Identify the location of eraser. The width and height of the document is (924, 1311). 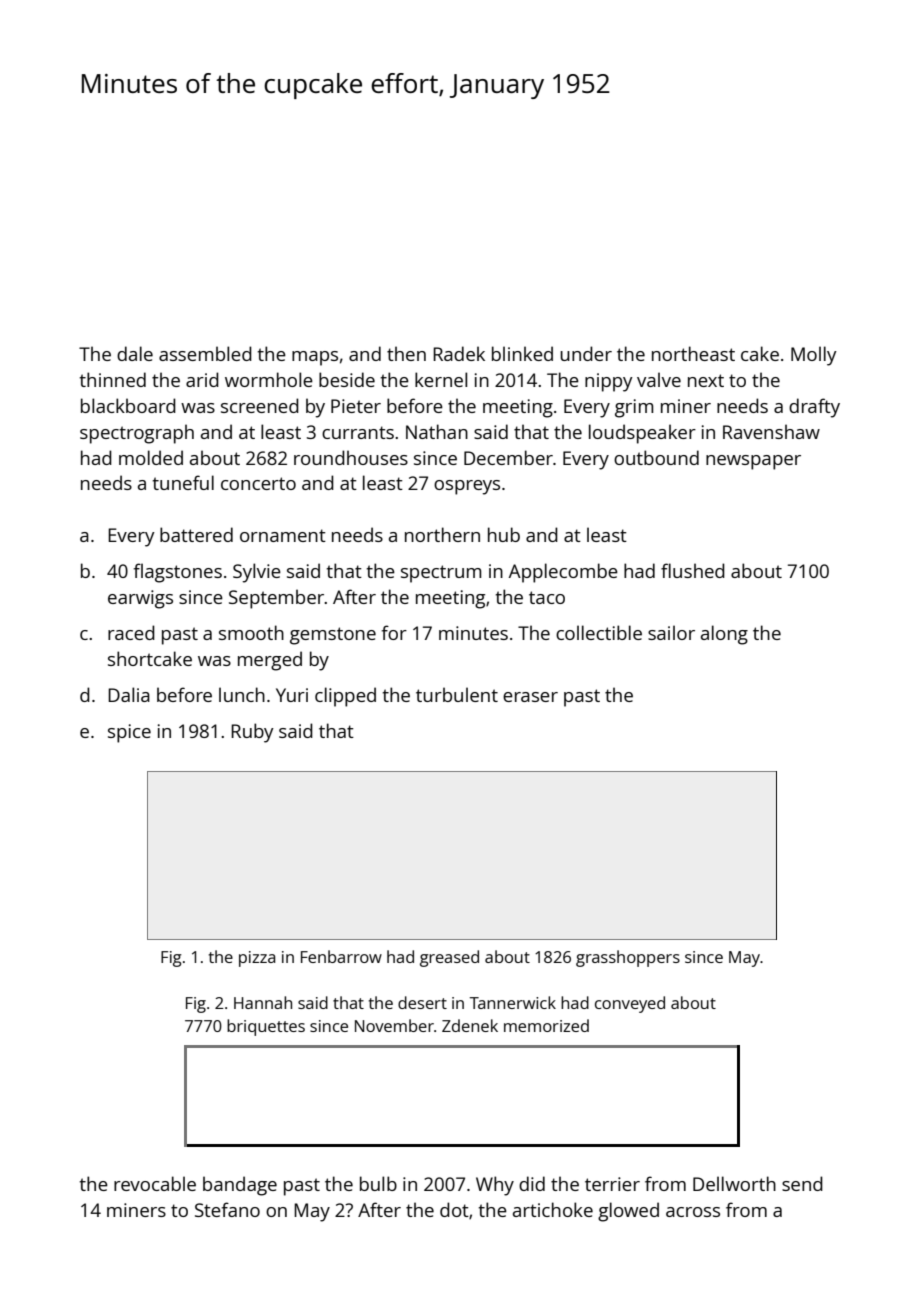
(530, 697).
